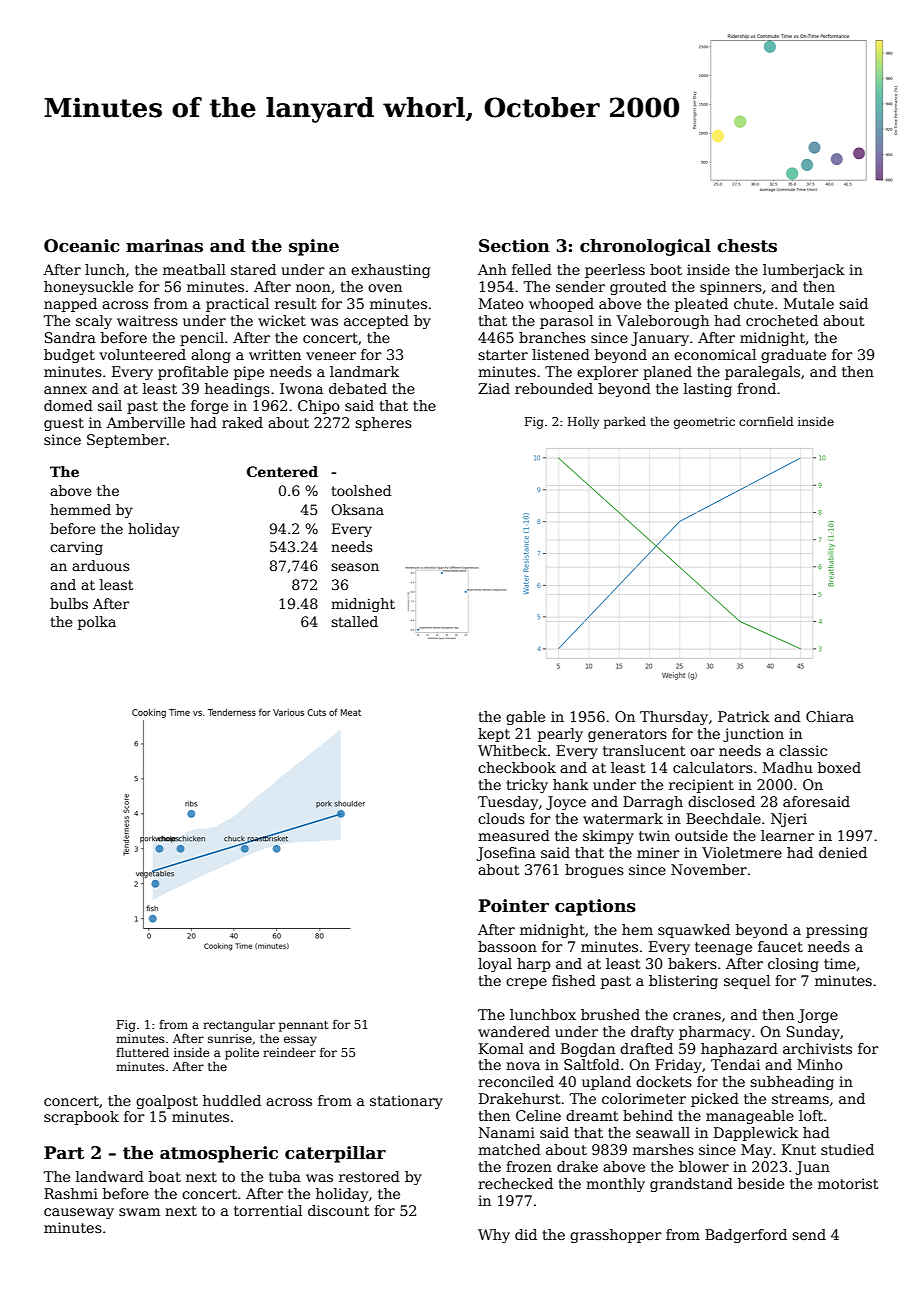 The width and height of the document is (924, 1308). What do you see at coordinates (644, 750) in the document?
I see `translucent` at bounding box center [644, 750].
